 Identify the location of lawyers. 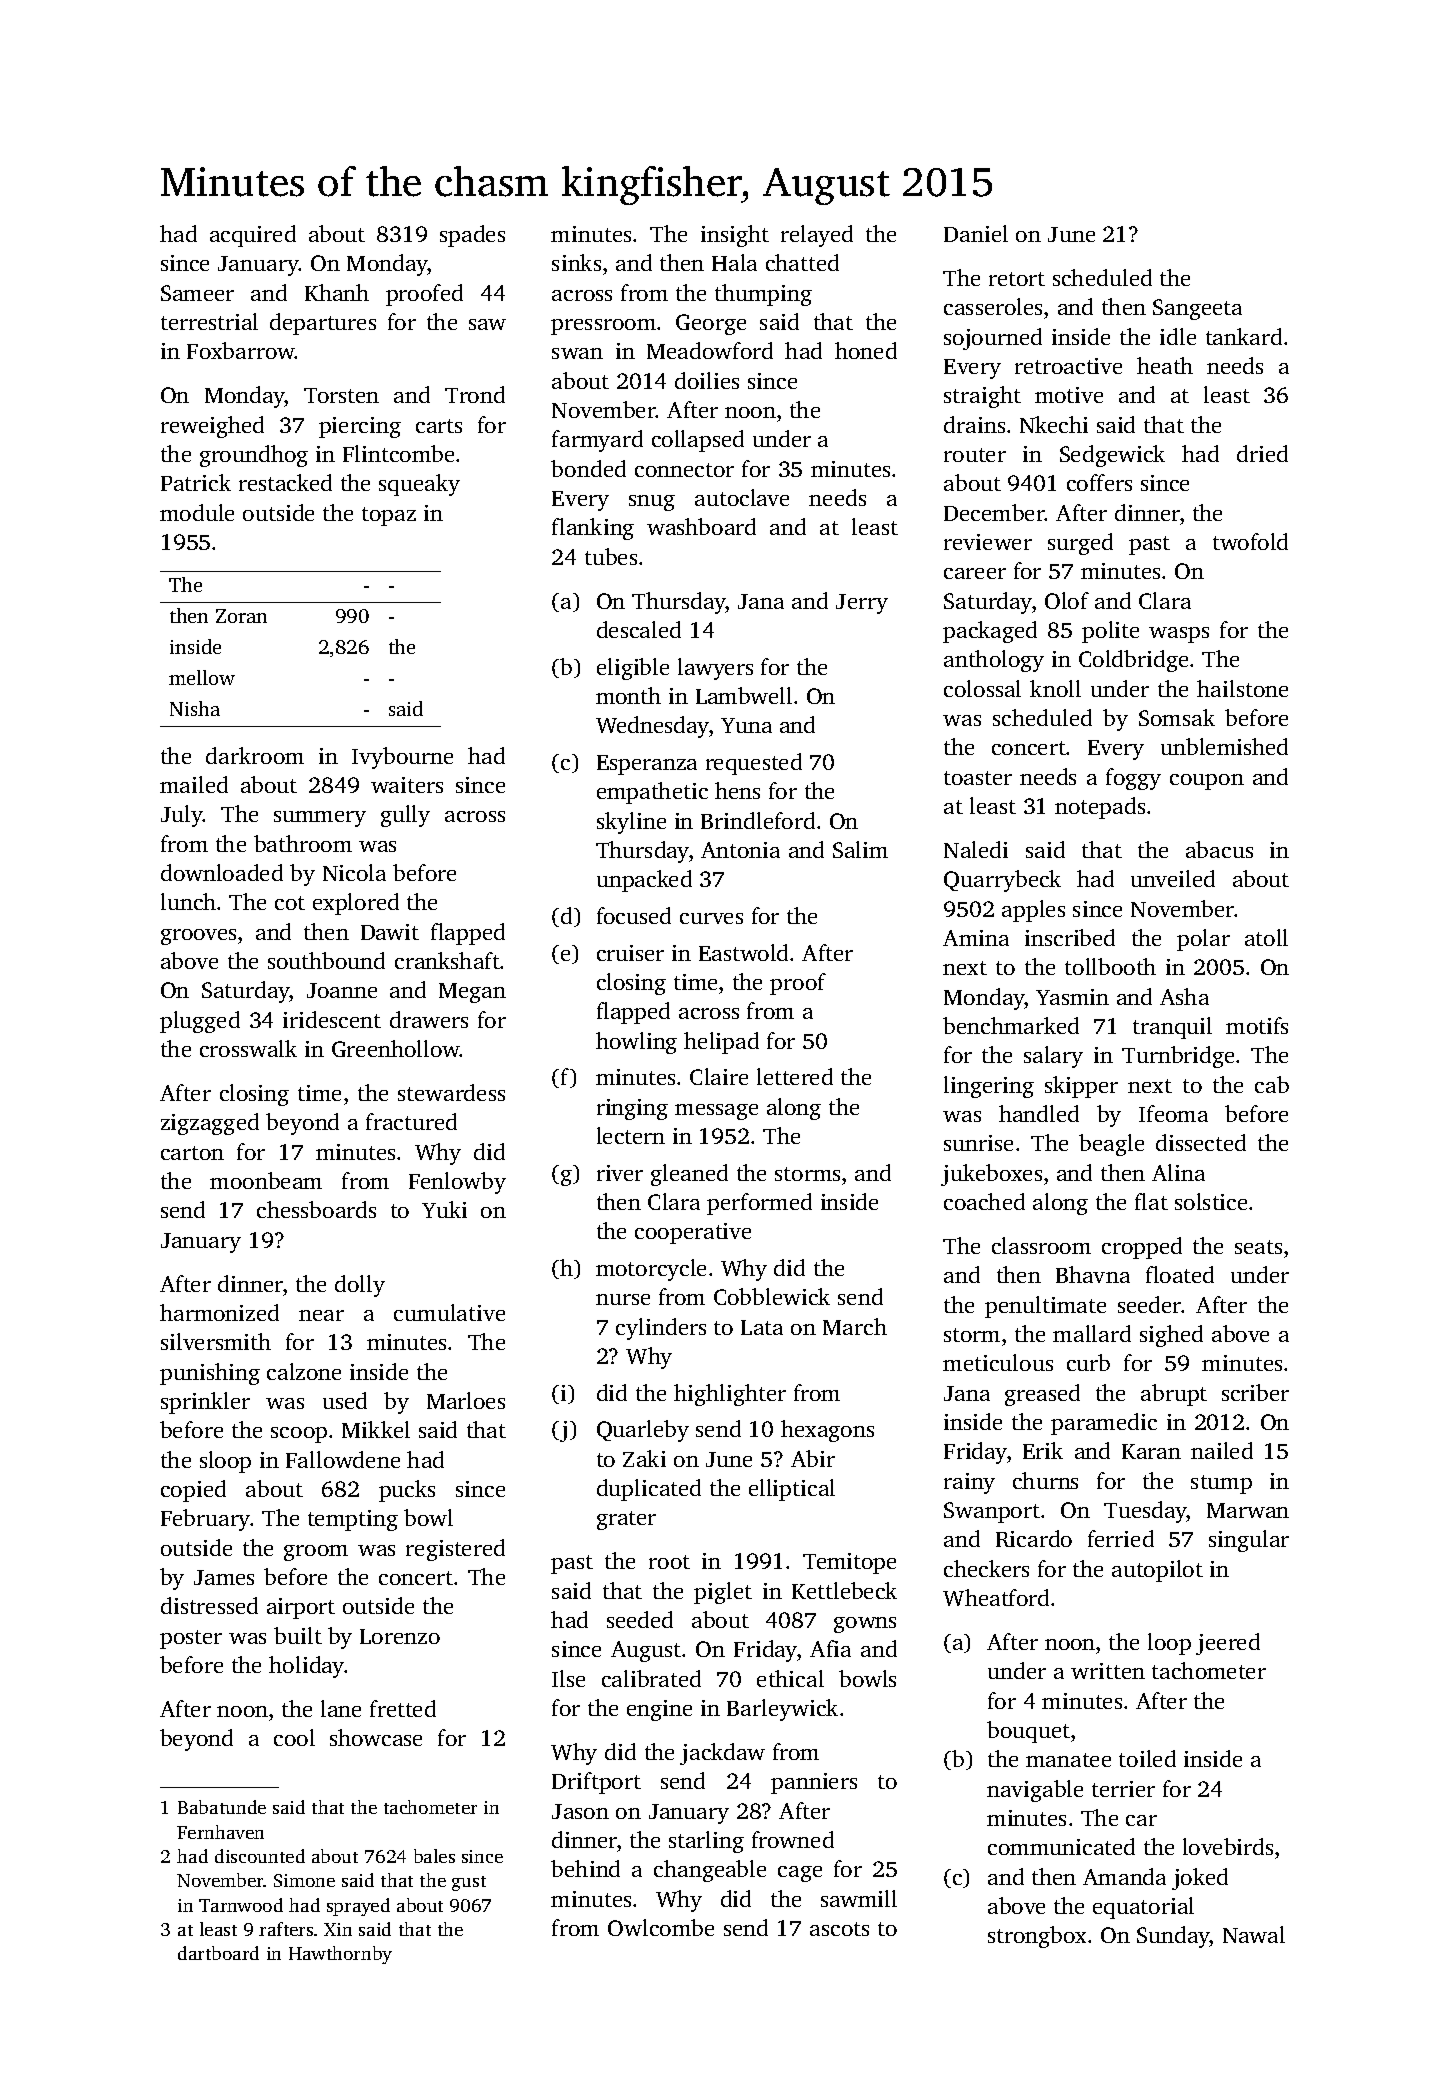
(715, 669).
